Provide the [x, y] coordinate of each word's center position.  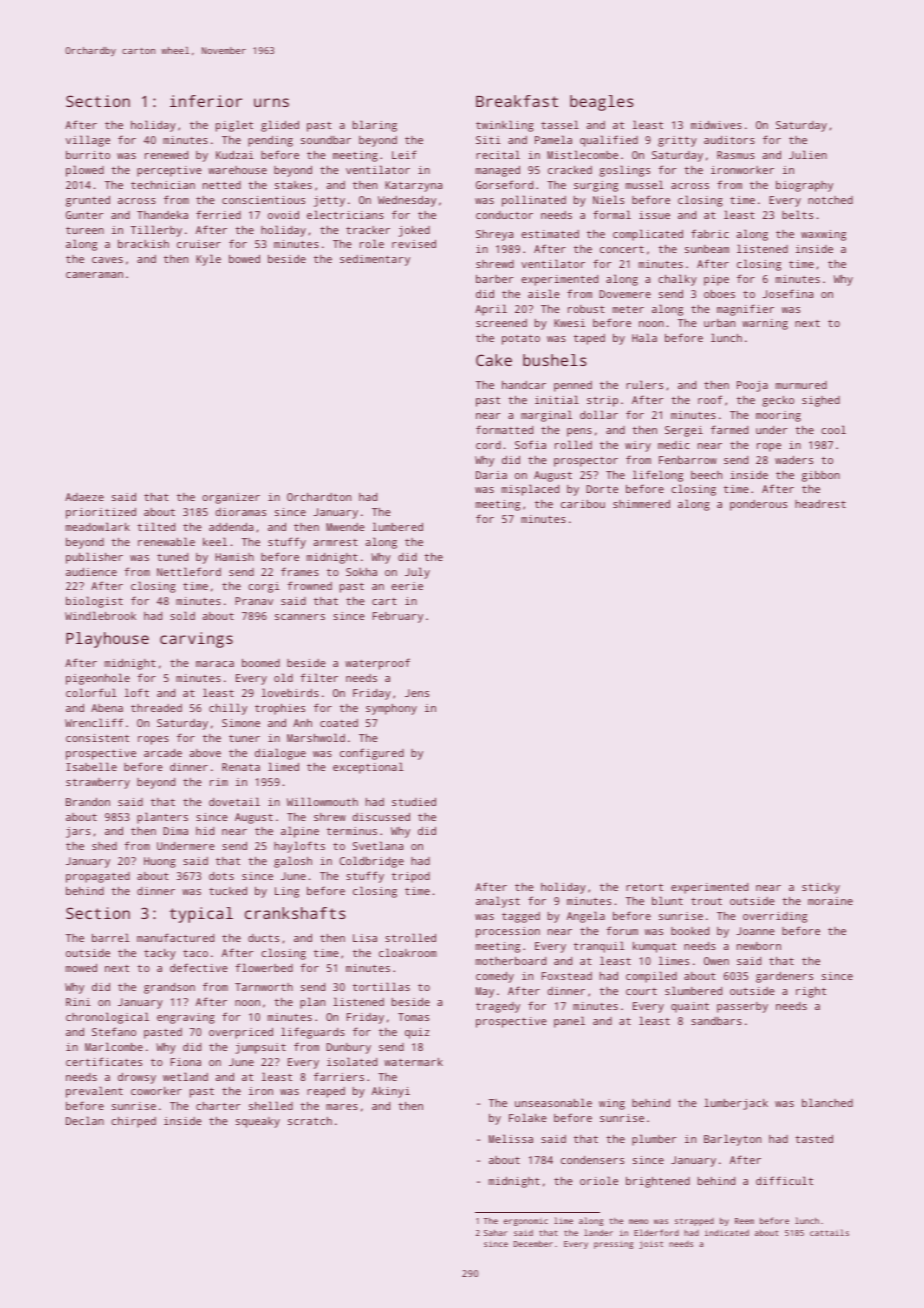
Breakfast [517, 101]
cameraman [94, 275]
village [88, 141]
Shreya [494, 235]
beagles [602, 103]
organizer [231, 498]
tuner [244, 738]
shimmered [641, 504]
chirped [133, 1122]
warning [765, 324]
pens [579, 432]
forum [622, 930]
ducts [263, 938]
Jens [417, 693]
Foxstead [567, 976]
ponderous [758, 505]
